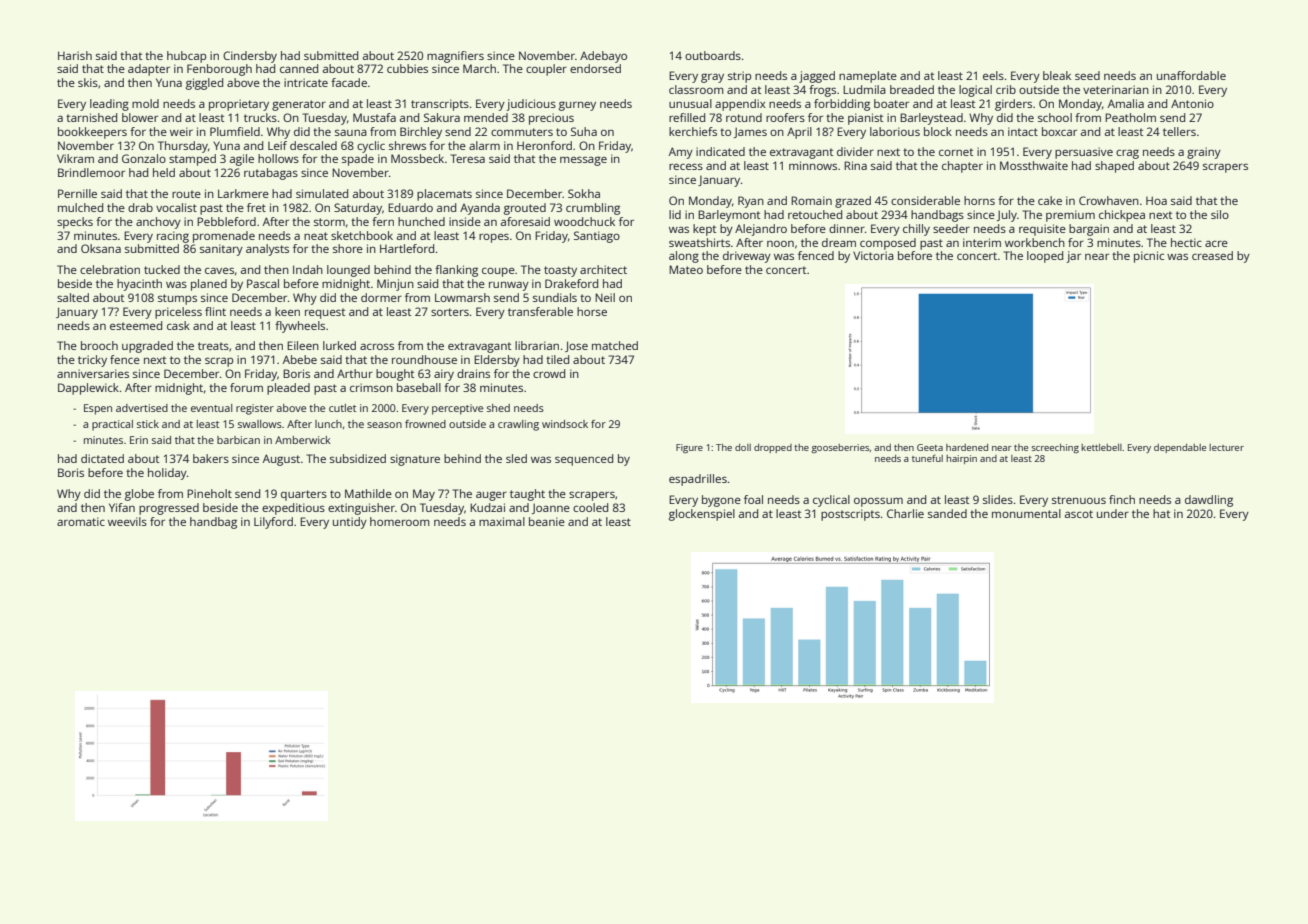 This screenshot has width=1308, height=924. What do you see at coordinates (1204, 153) in the screenshot?
I see `grainy` at bounding box center [1204, 153].
